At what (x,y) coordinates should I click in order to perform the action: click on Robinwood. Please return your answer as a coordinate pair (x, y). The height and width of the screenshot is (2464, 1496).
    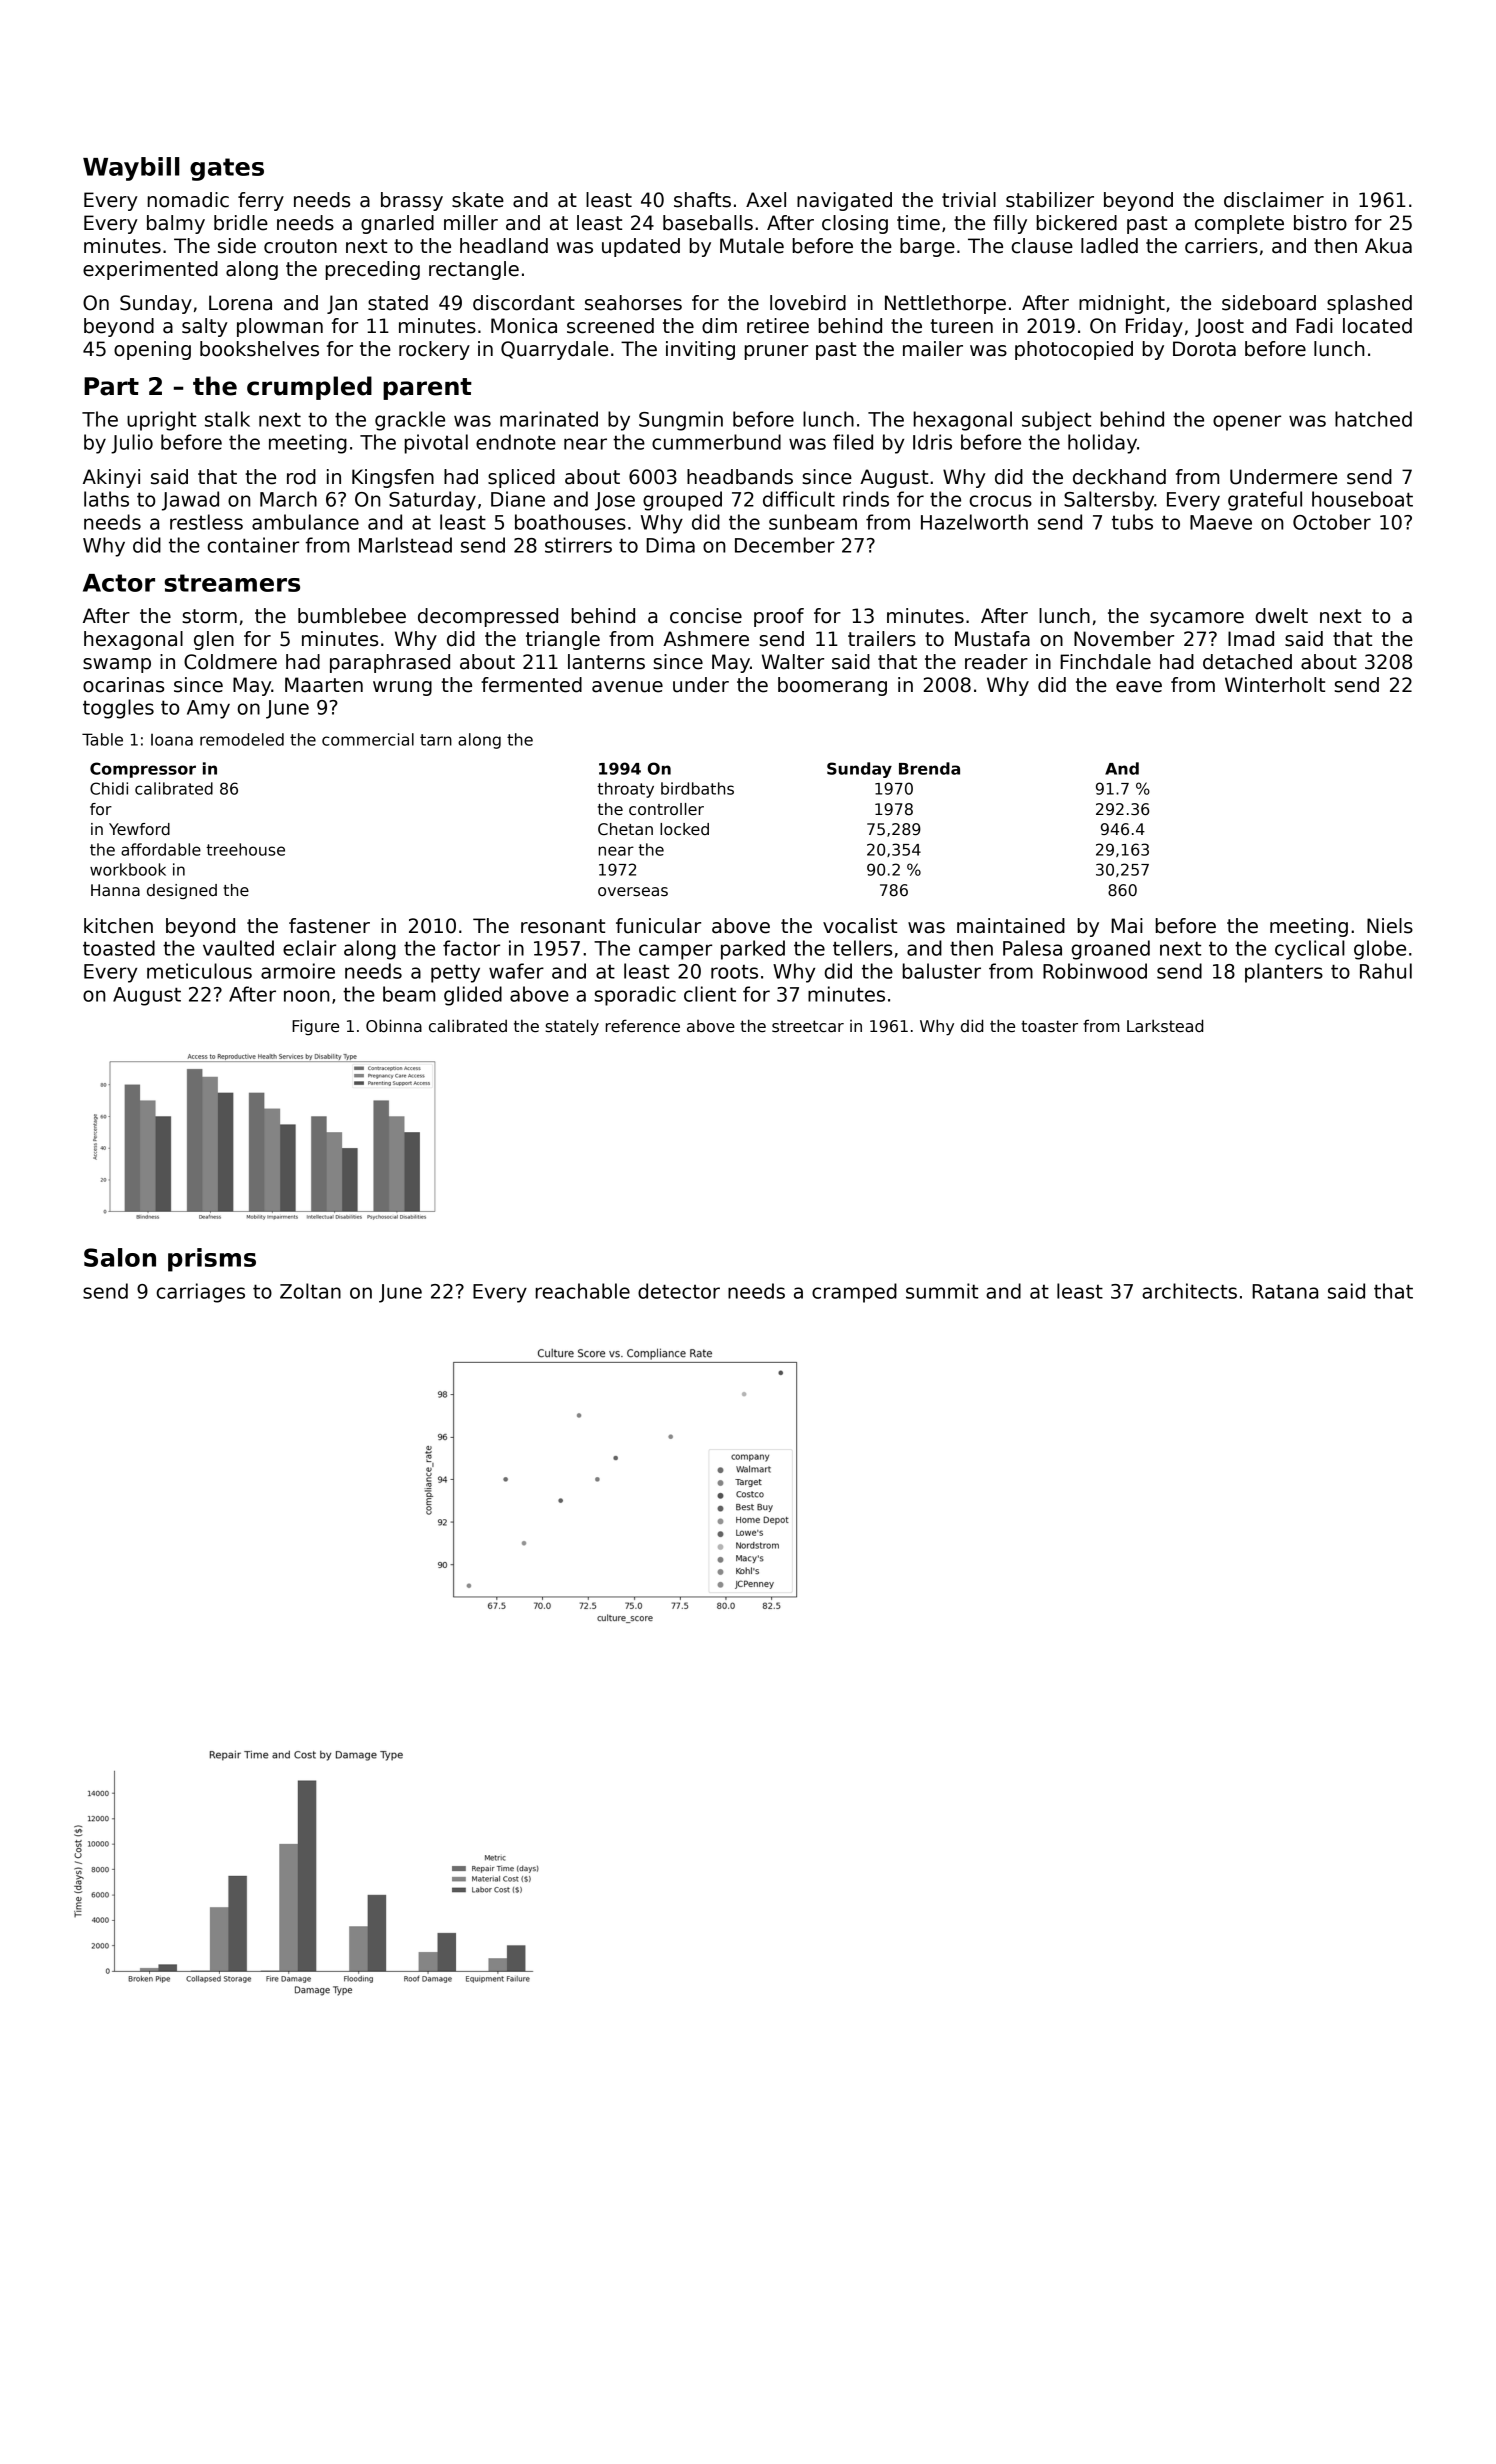
    Looking at the image, I should click on (1095, 971).
